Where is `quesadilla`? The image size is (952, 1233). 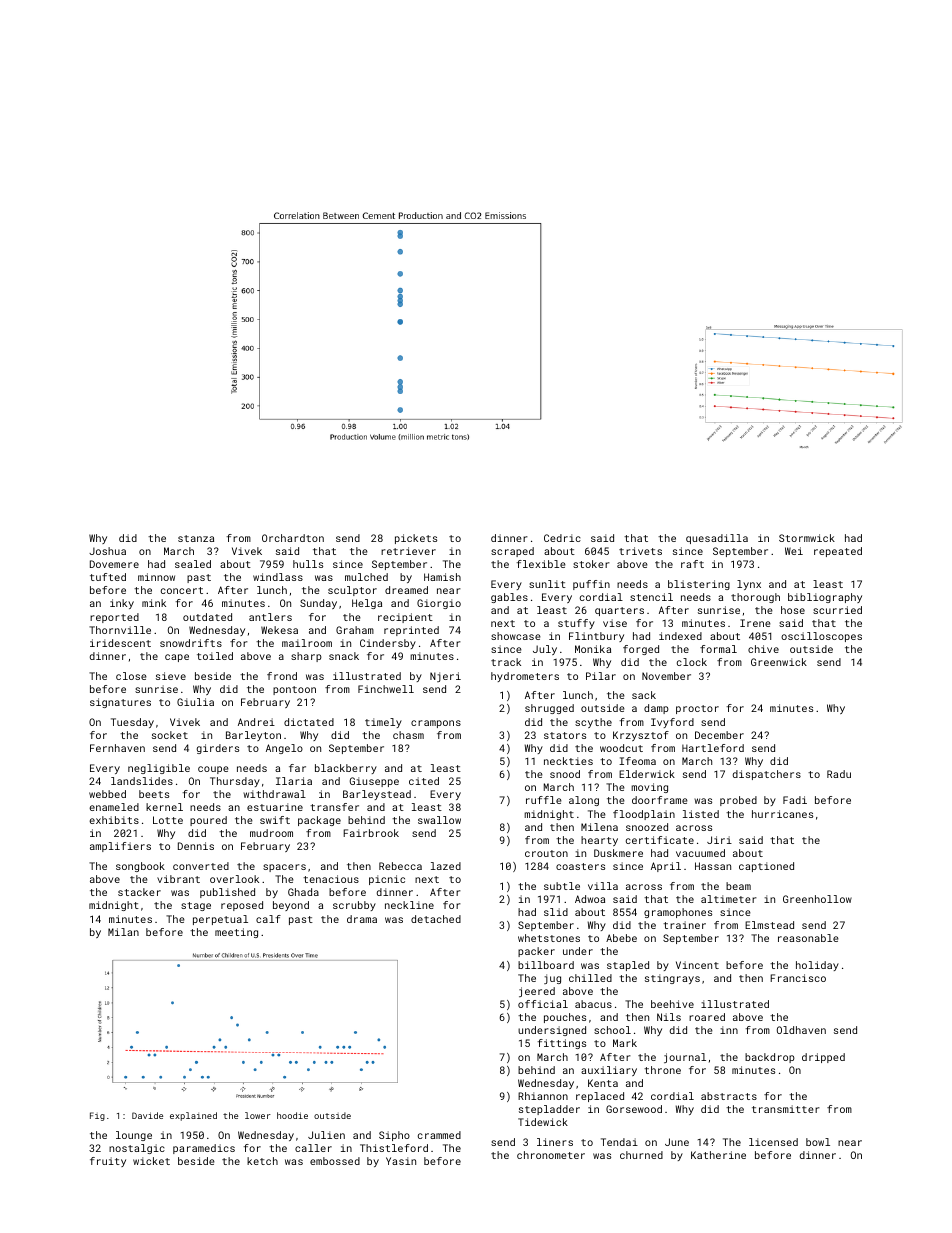 quesadilla is located at coordinates (717, 539).
